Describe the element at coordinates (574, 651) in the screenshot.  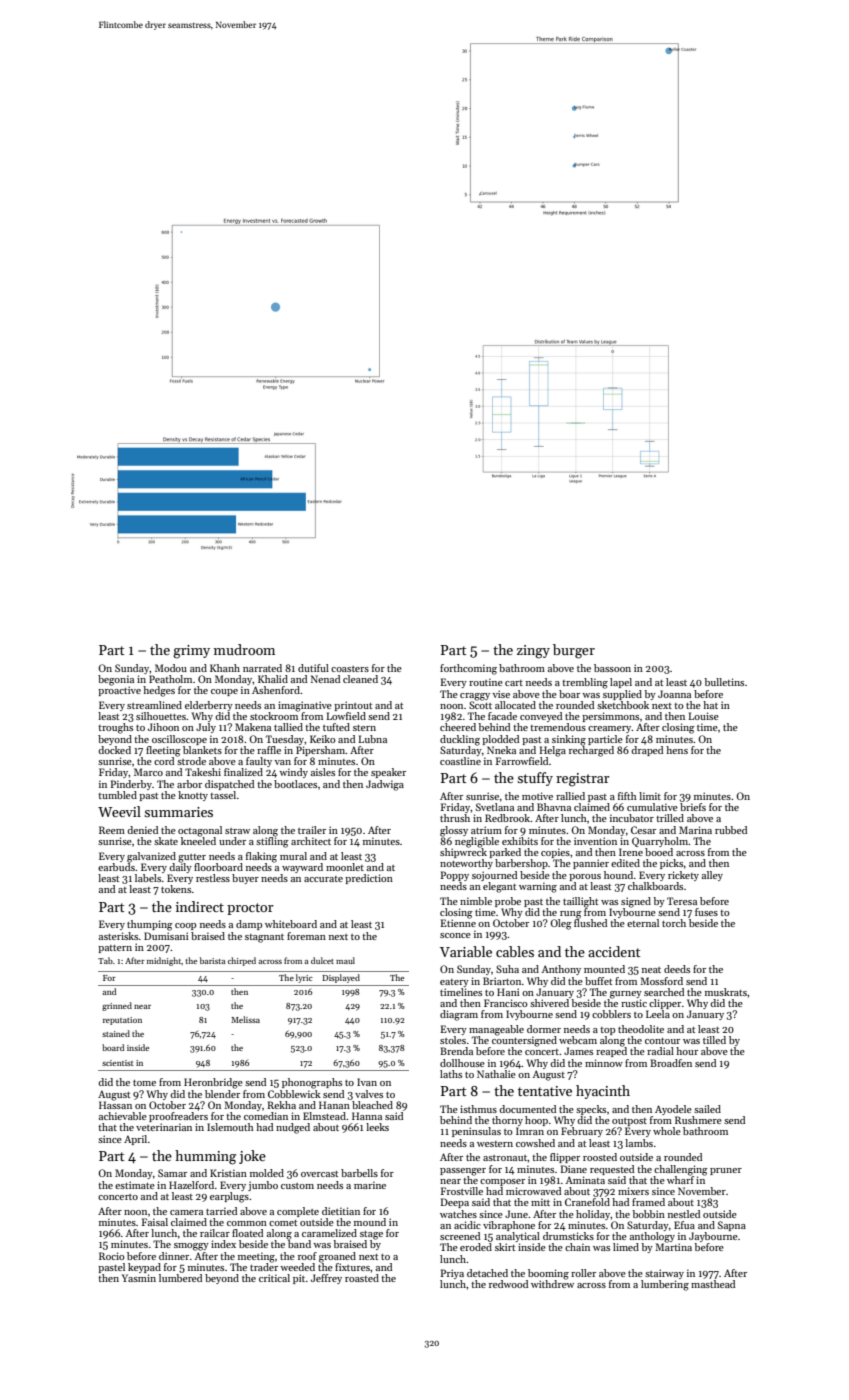
I see `burger` at that location.
